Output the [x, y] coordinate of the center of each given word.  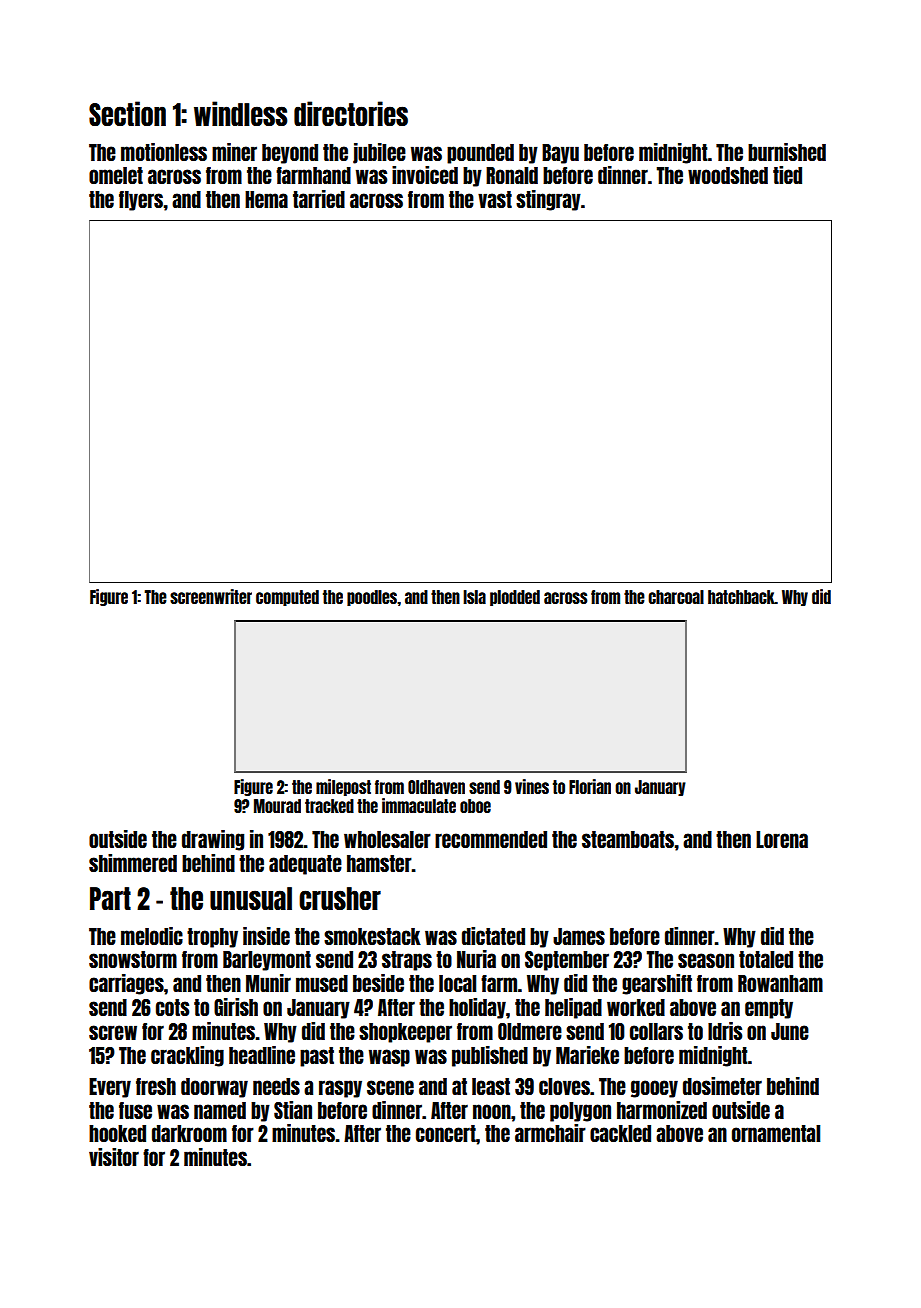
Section [127, 113]
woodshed [728, 175]
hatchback [741, 597]
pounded [480, 154]
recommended [491, 839]
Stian [293, 1110]
